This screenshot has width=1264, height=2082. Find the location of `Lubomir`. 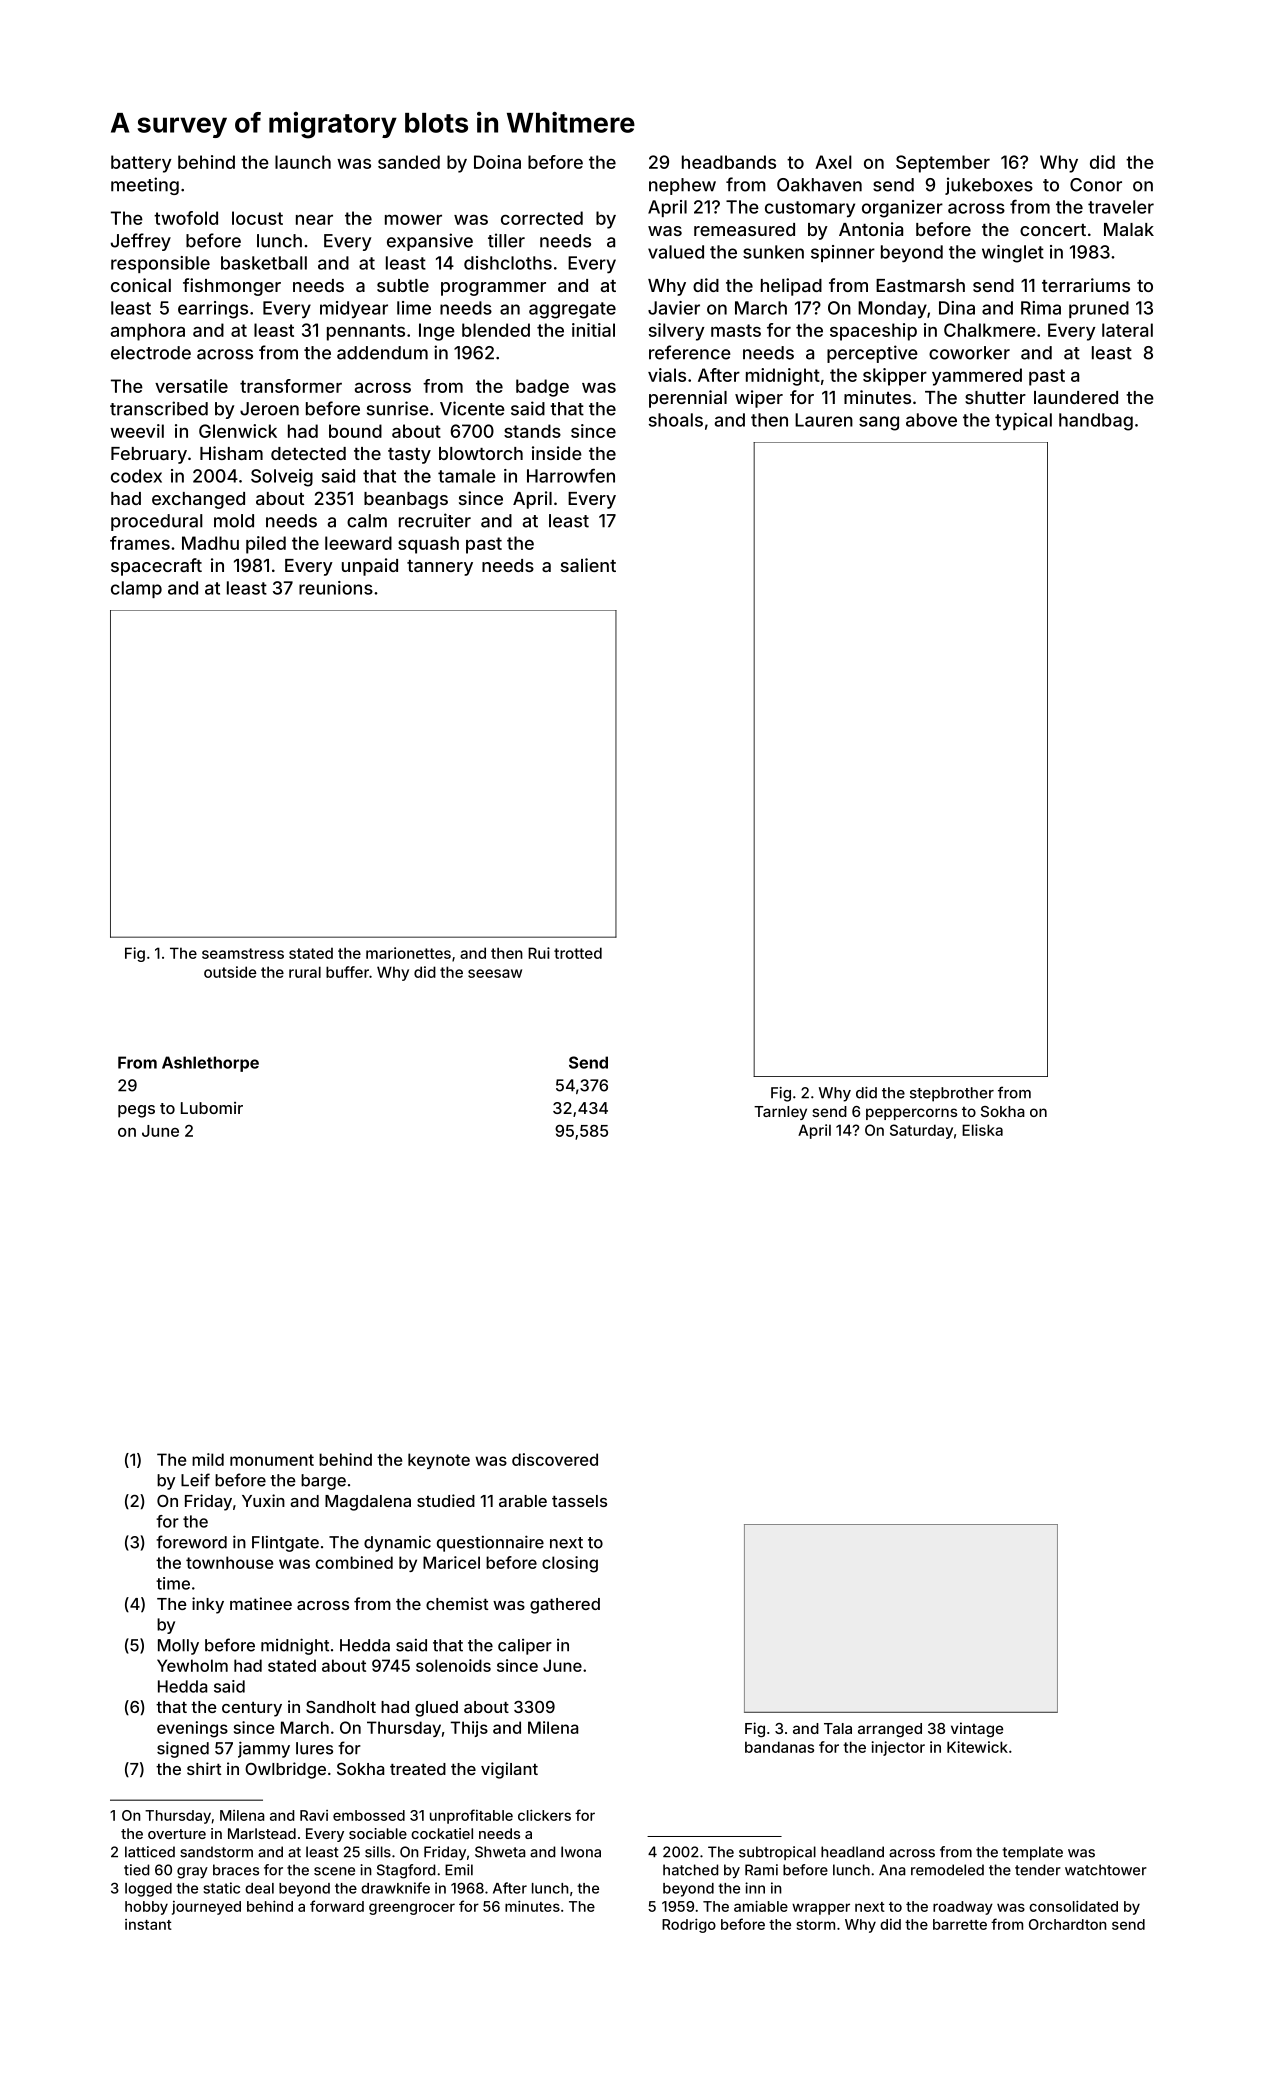

Lubomir is located at coordinates (212, 1108).
